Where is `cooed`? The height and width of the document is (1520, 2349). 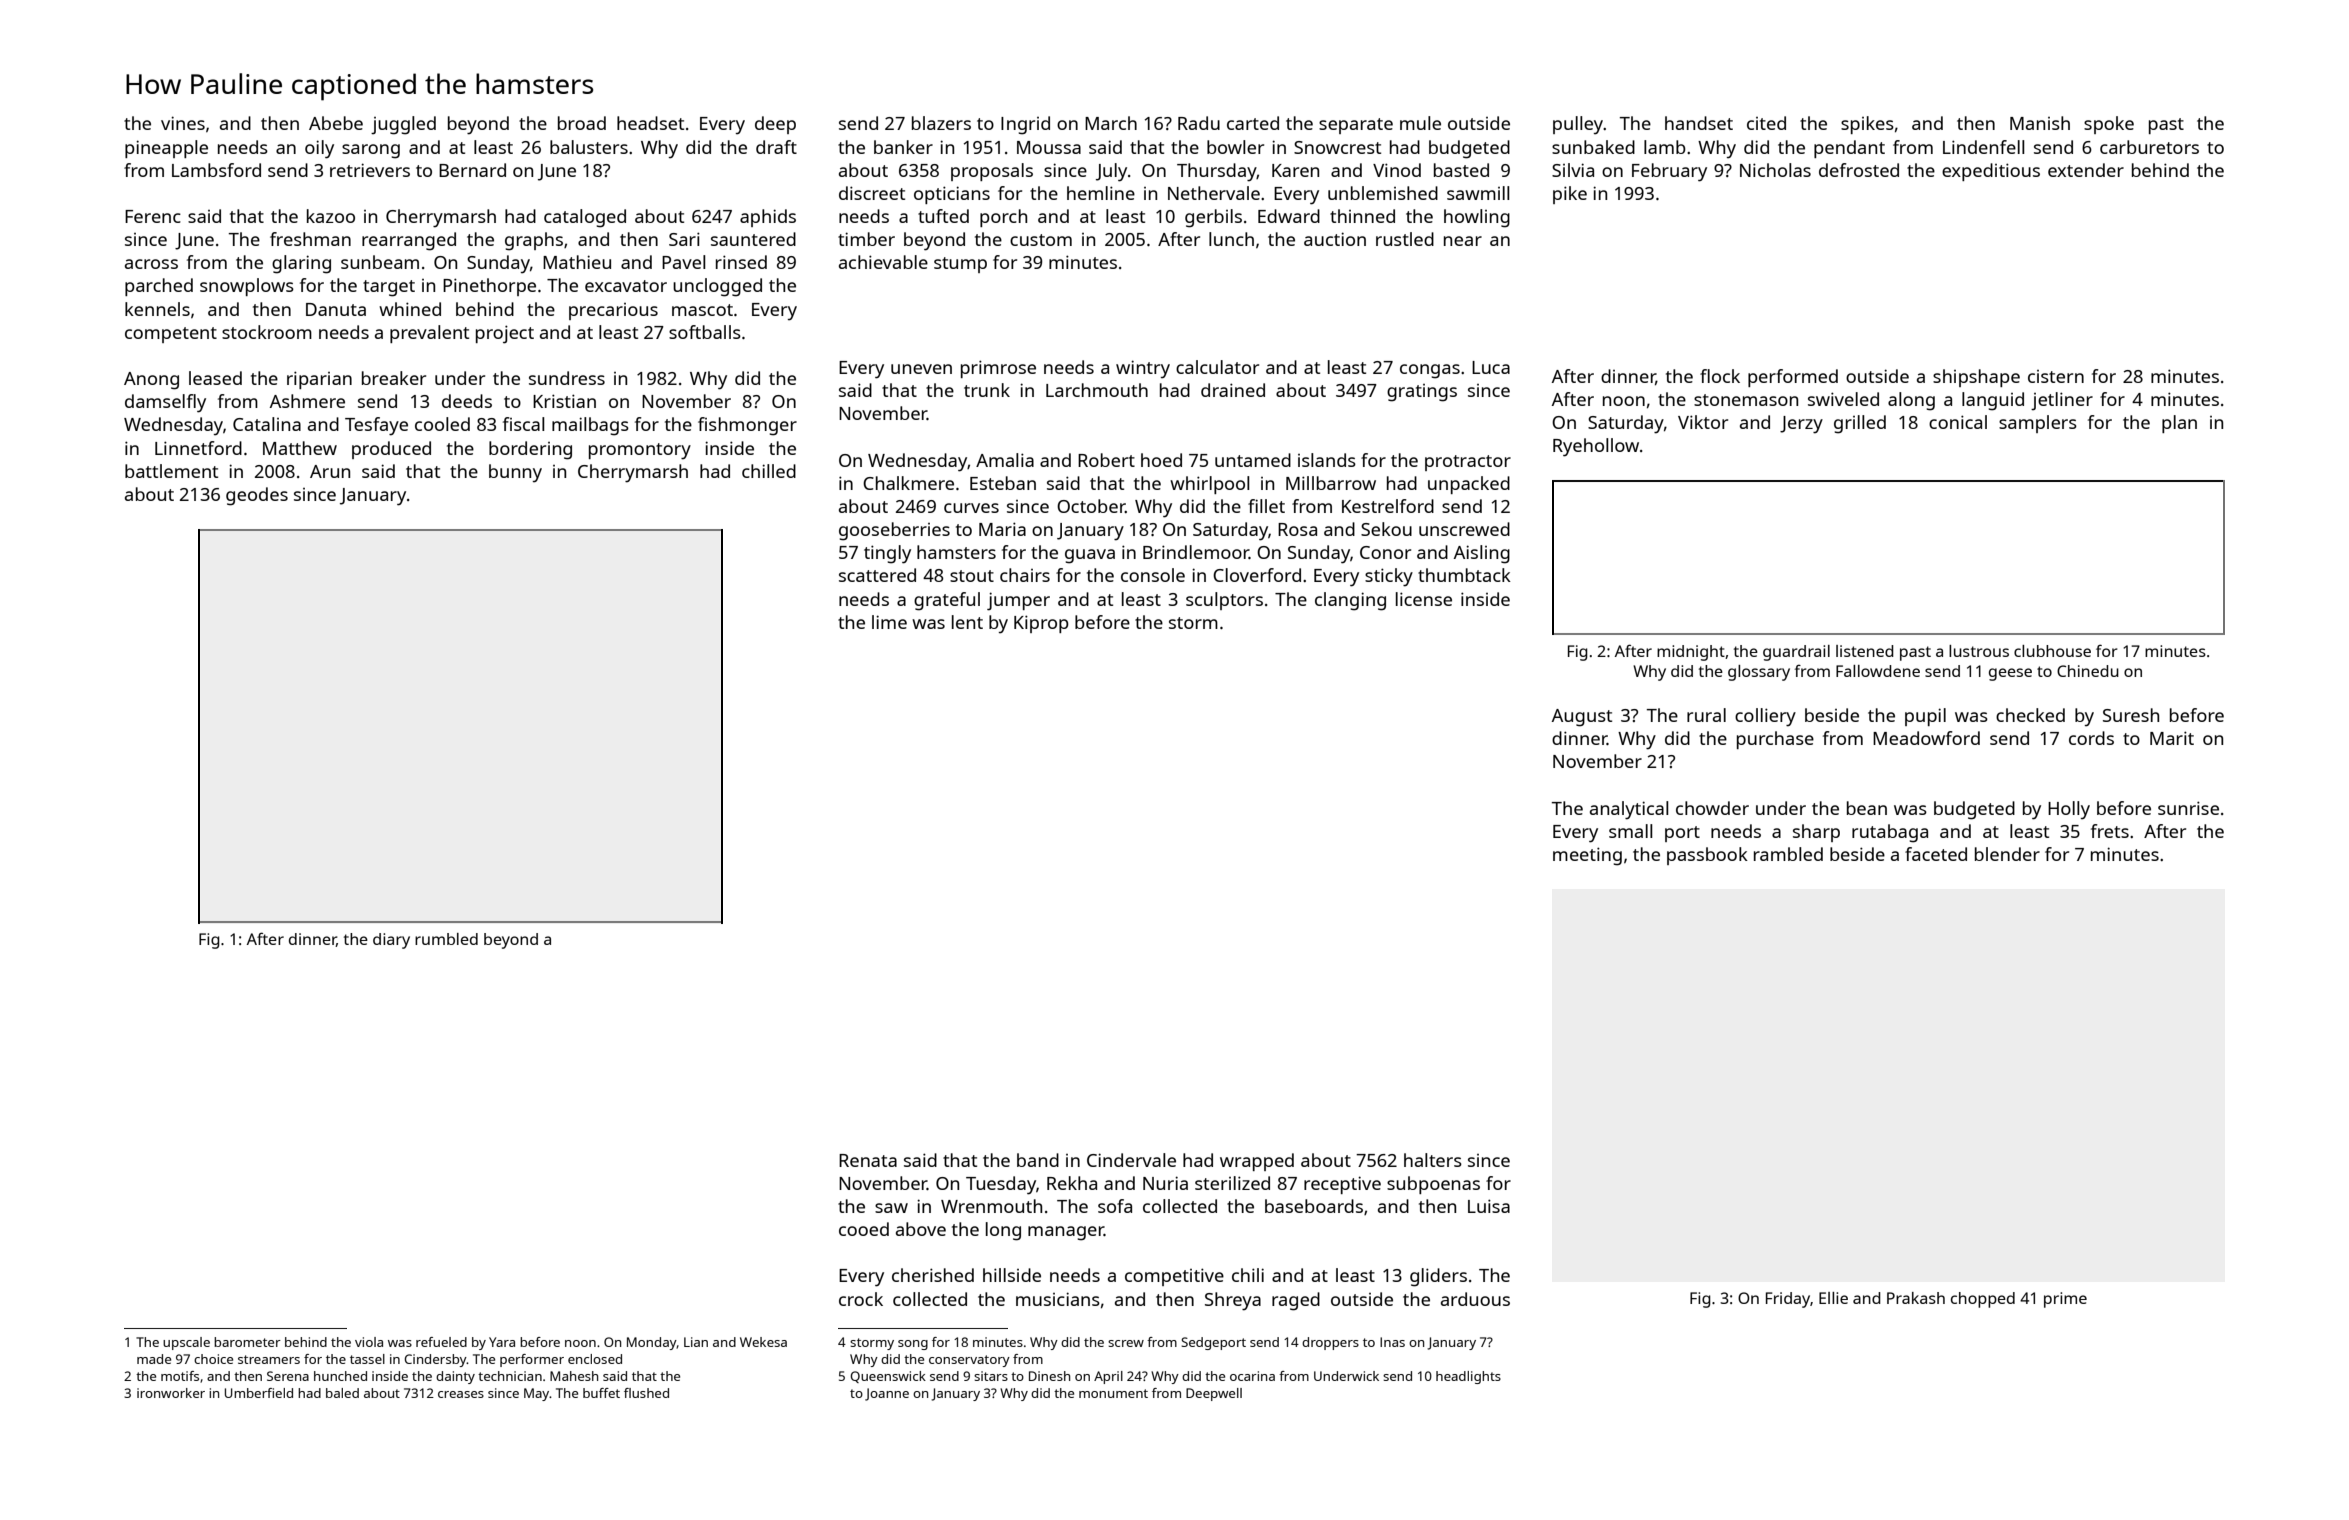 cooed is located at coordinates (864, 1229).
